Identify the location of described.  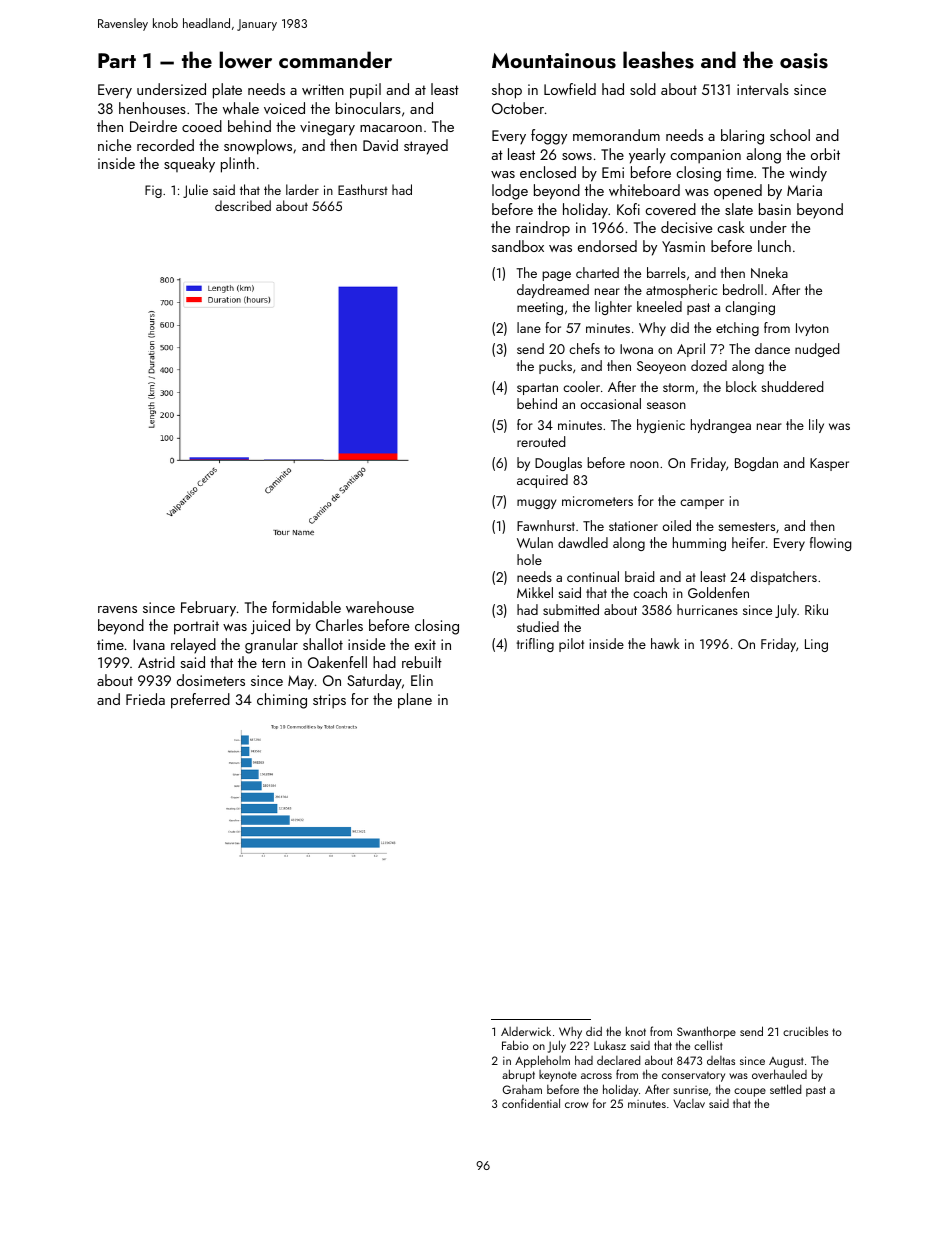
(243, 205).
